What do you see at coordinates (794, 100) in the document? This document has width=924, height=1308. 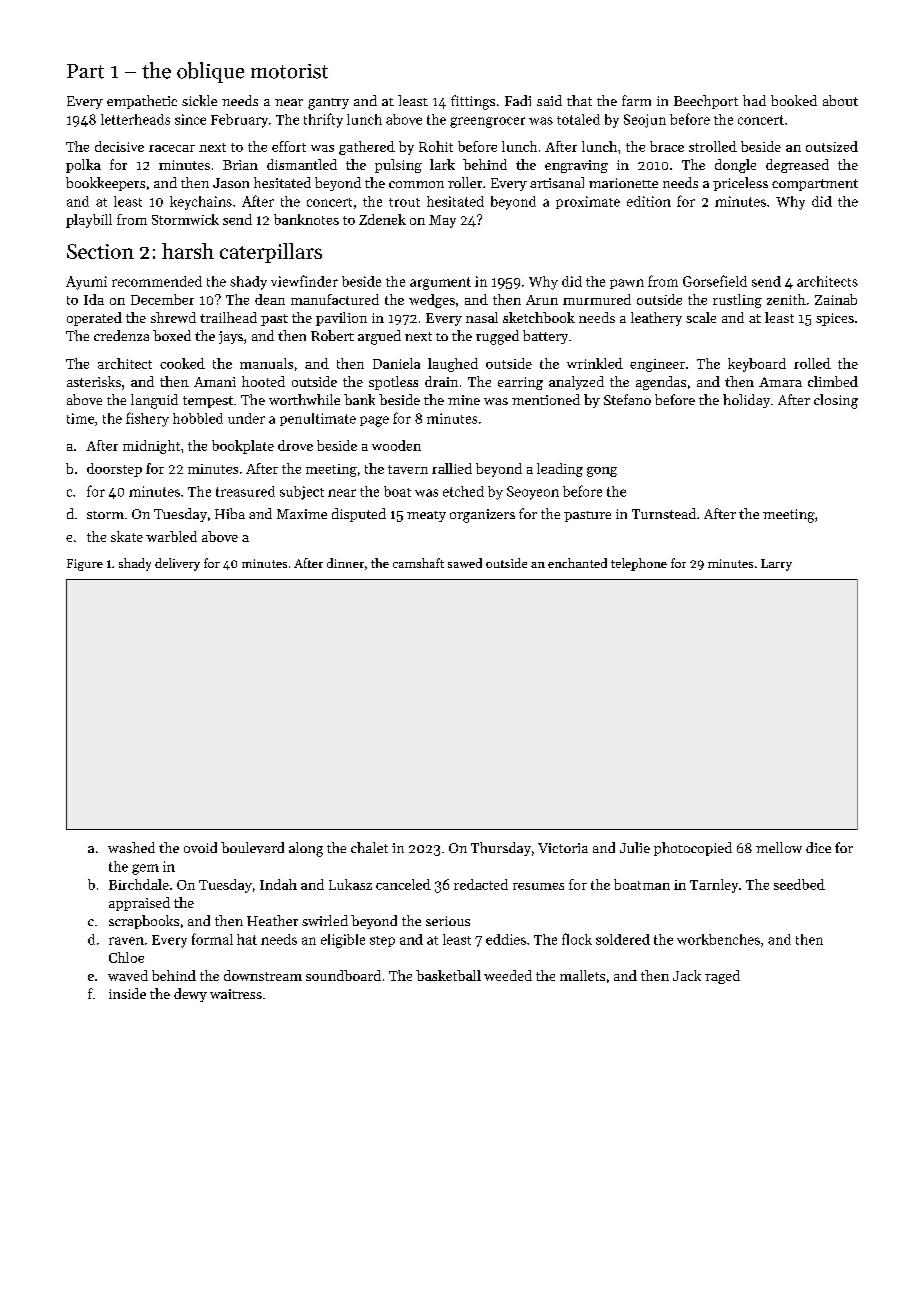 I see `booked` at bounding box center [794, 100].
